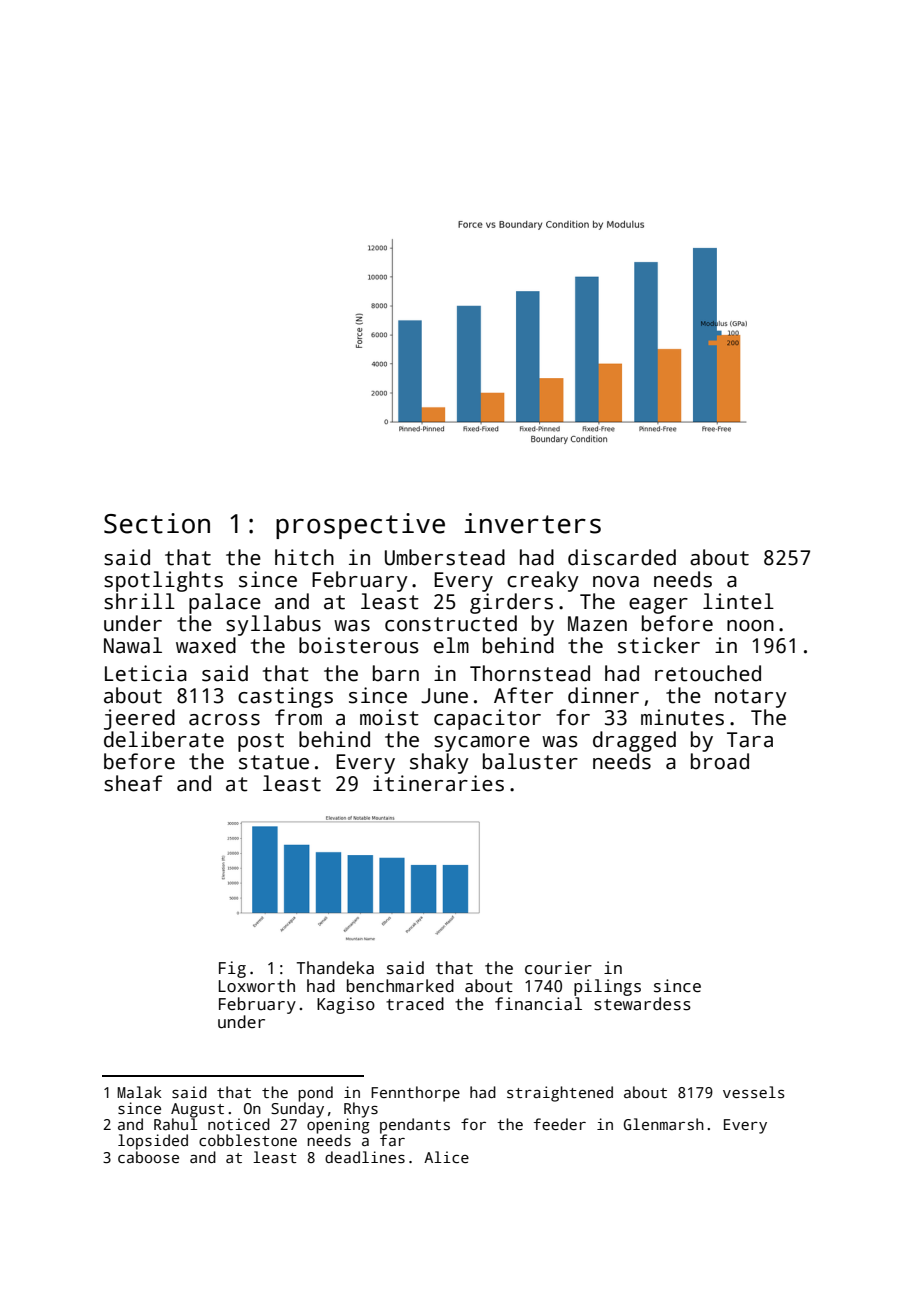  I want to click on broad, so click(720, 761).
